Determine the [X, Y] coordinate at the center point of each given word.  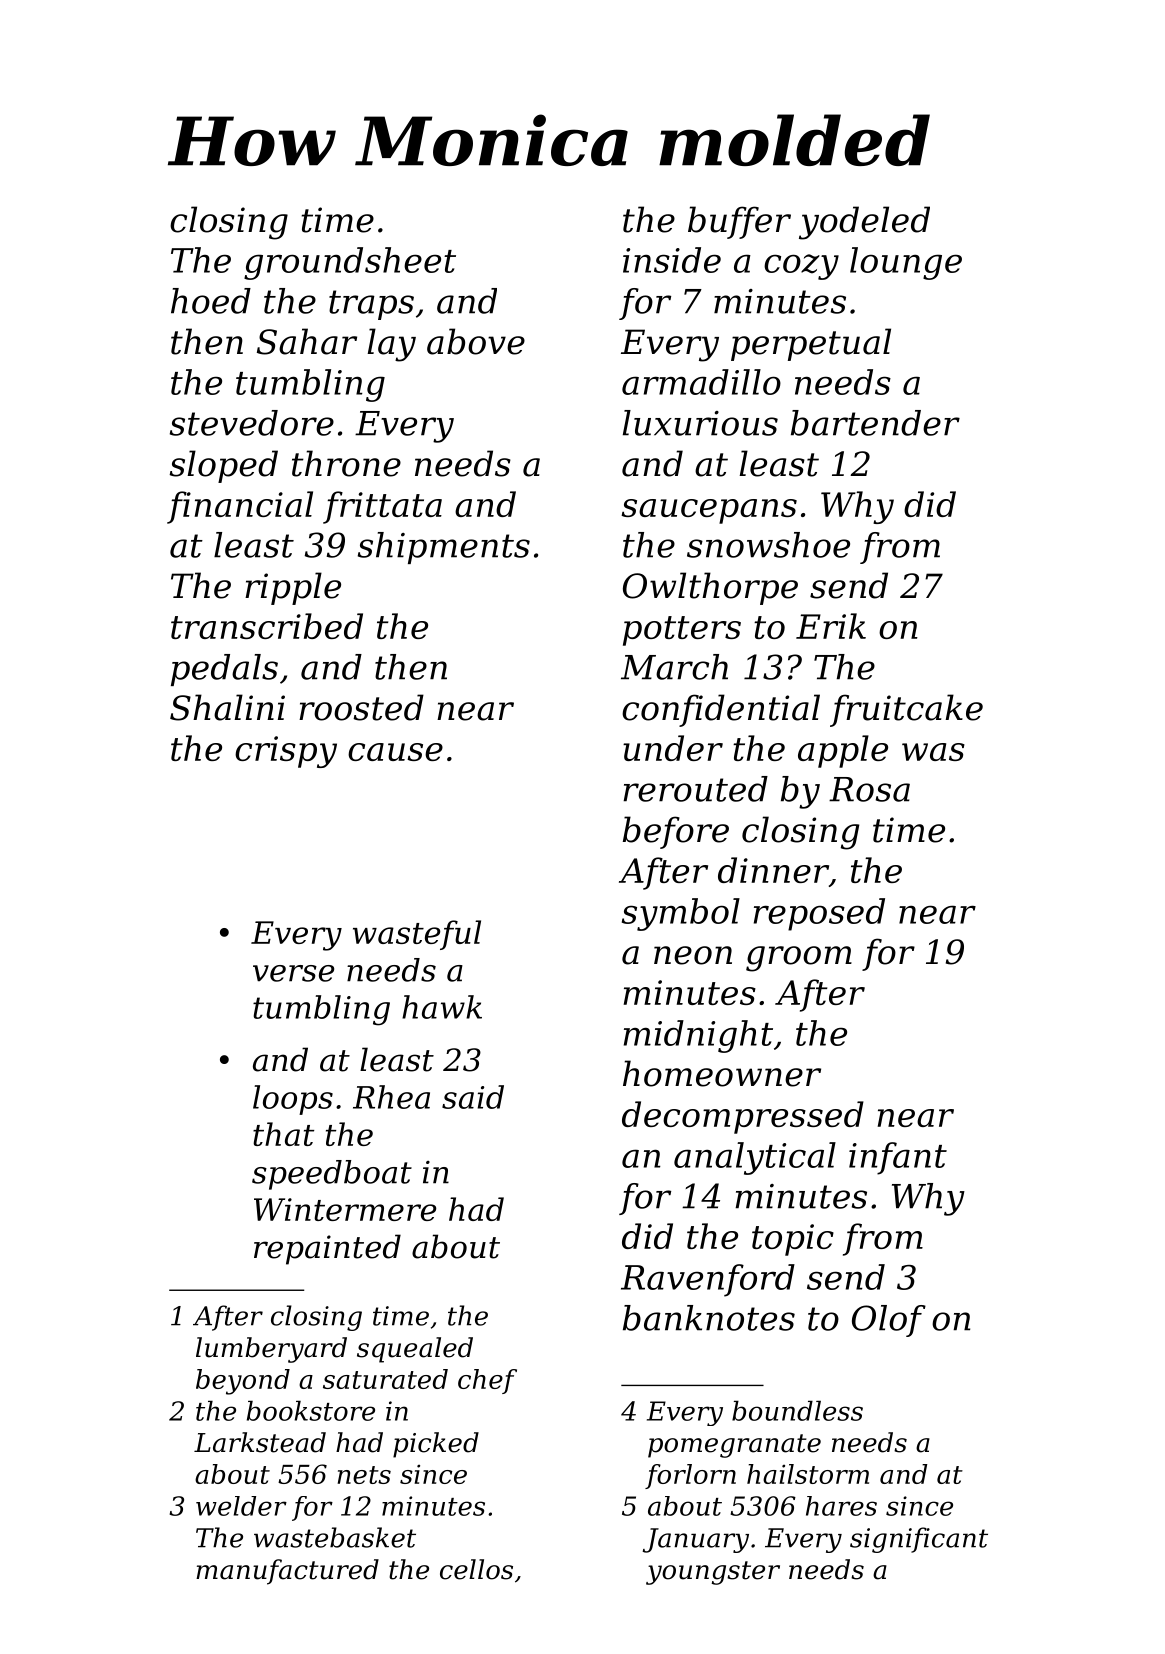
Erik [831, 626]
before [676, 832]
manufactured [287, 1572]
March [674, 667]
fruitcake [906, 710]
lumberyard [271, 1350]
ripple [293, 588]
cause [395, 752]
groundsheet [350, 263]
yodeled [864, 223]
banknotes [709, 1318]
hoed [211, 301]
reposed [819, 914]
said [473, 1097]
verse [293, 973]
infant [898, 1158]
